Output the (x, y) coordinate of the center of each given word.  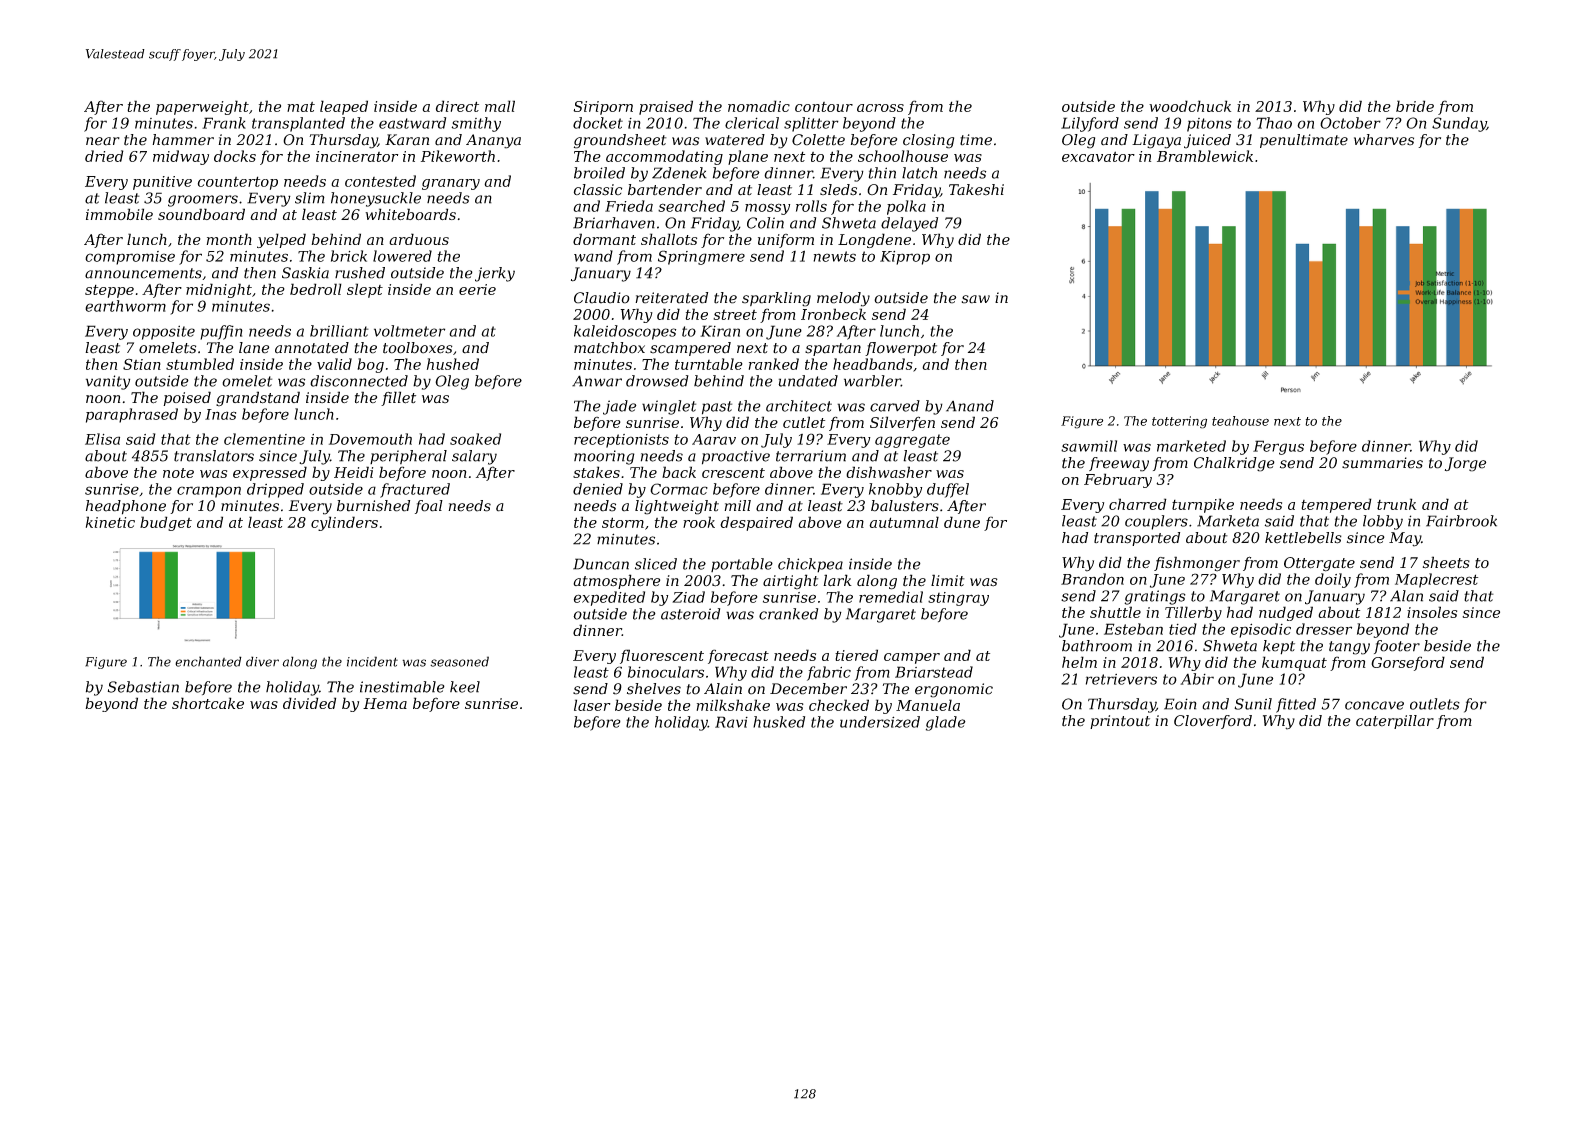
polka (906, 207)
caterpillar (1395, 722)
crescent (733, 473)
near (103, 141)
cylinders (344, 523)
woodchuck (1190, 106)
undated (808, 381)
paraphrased (132, 415)
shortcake (208, 703)
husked (779, 722)
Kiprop (905, 258)
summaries (1382, 463)
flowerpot (901, 349)
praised (666, 107)
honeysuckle (376, 199)
